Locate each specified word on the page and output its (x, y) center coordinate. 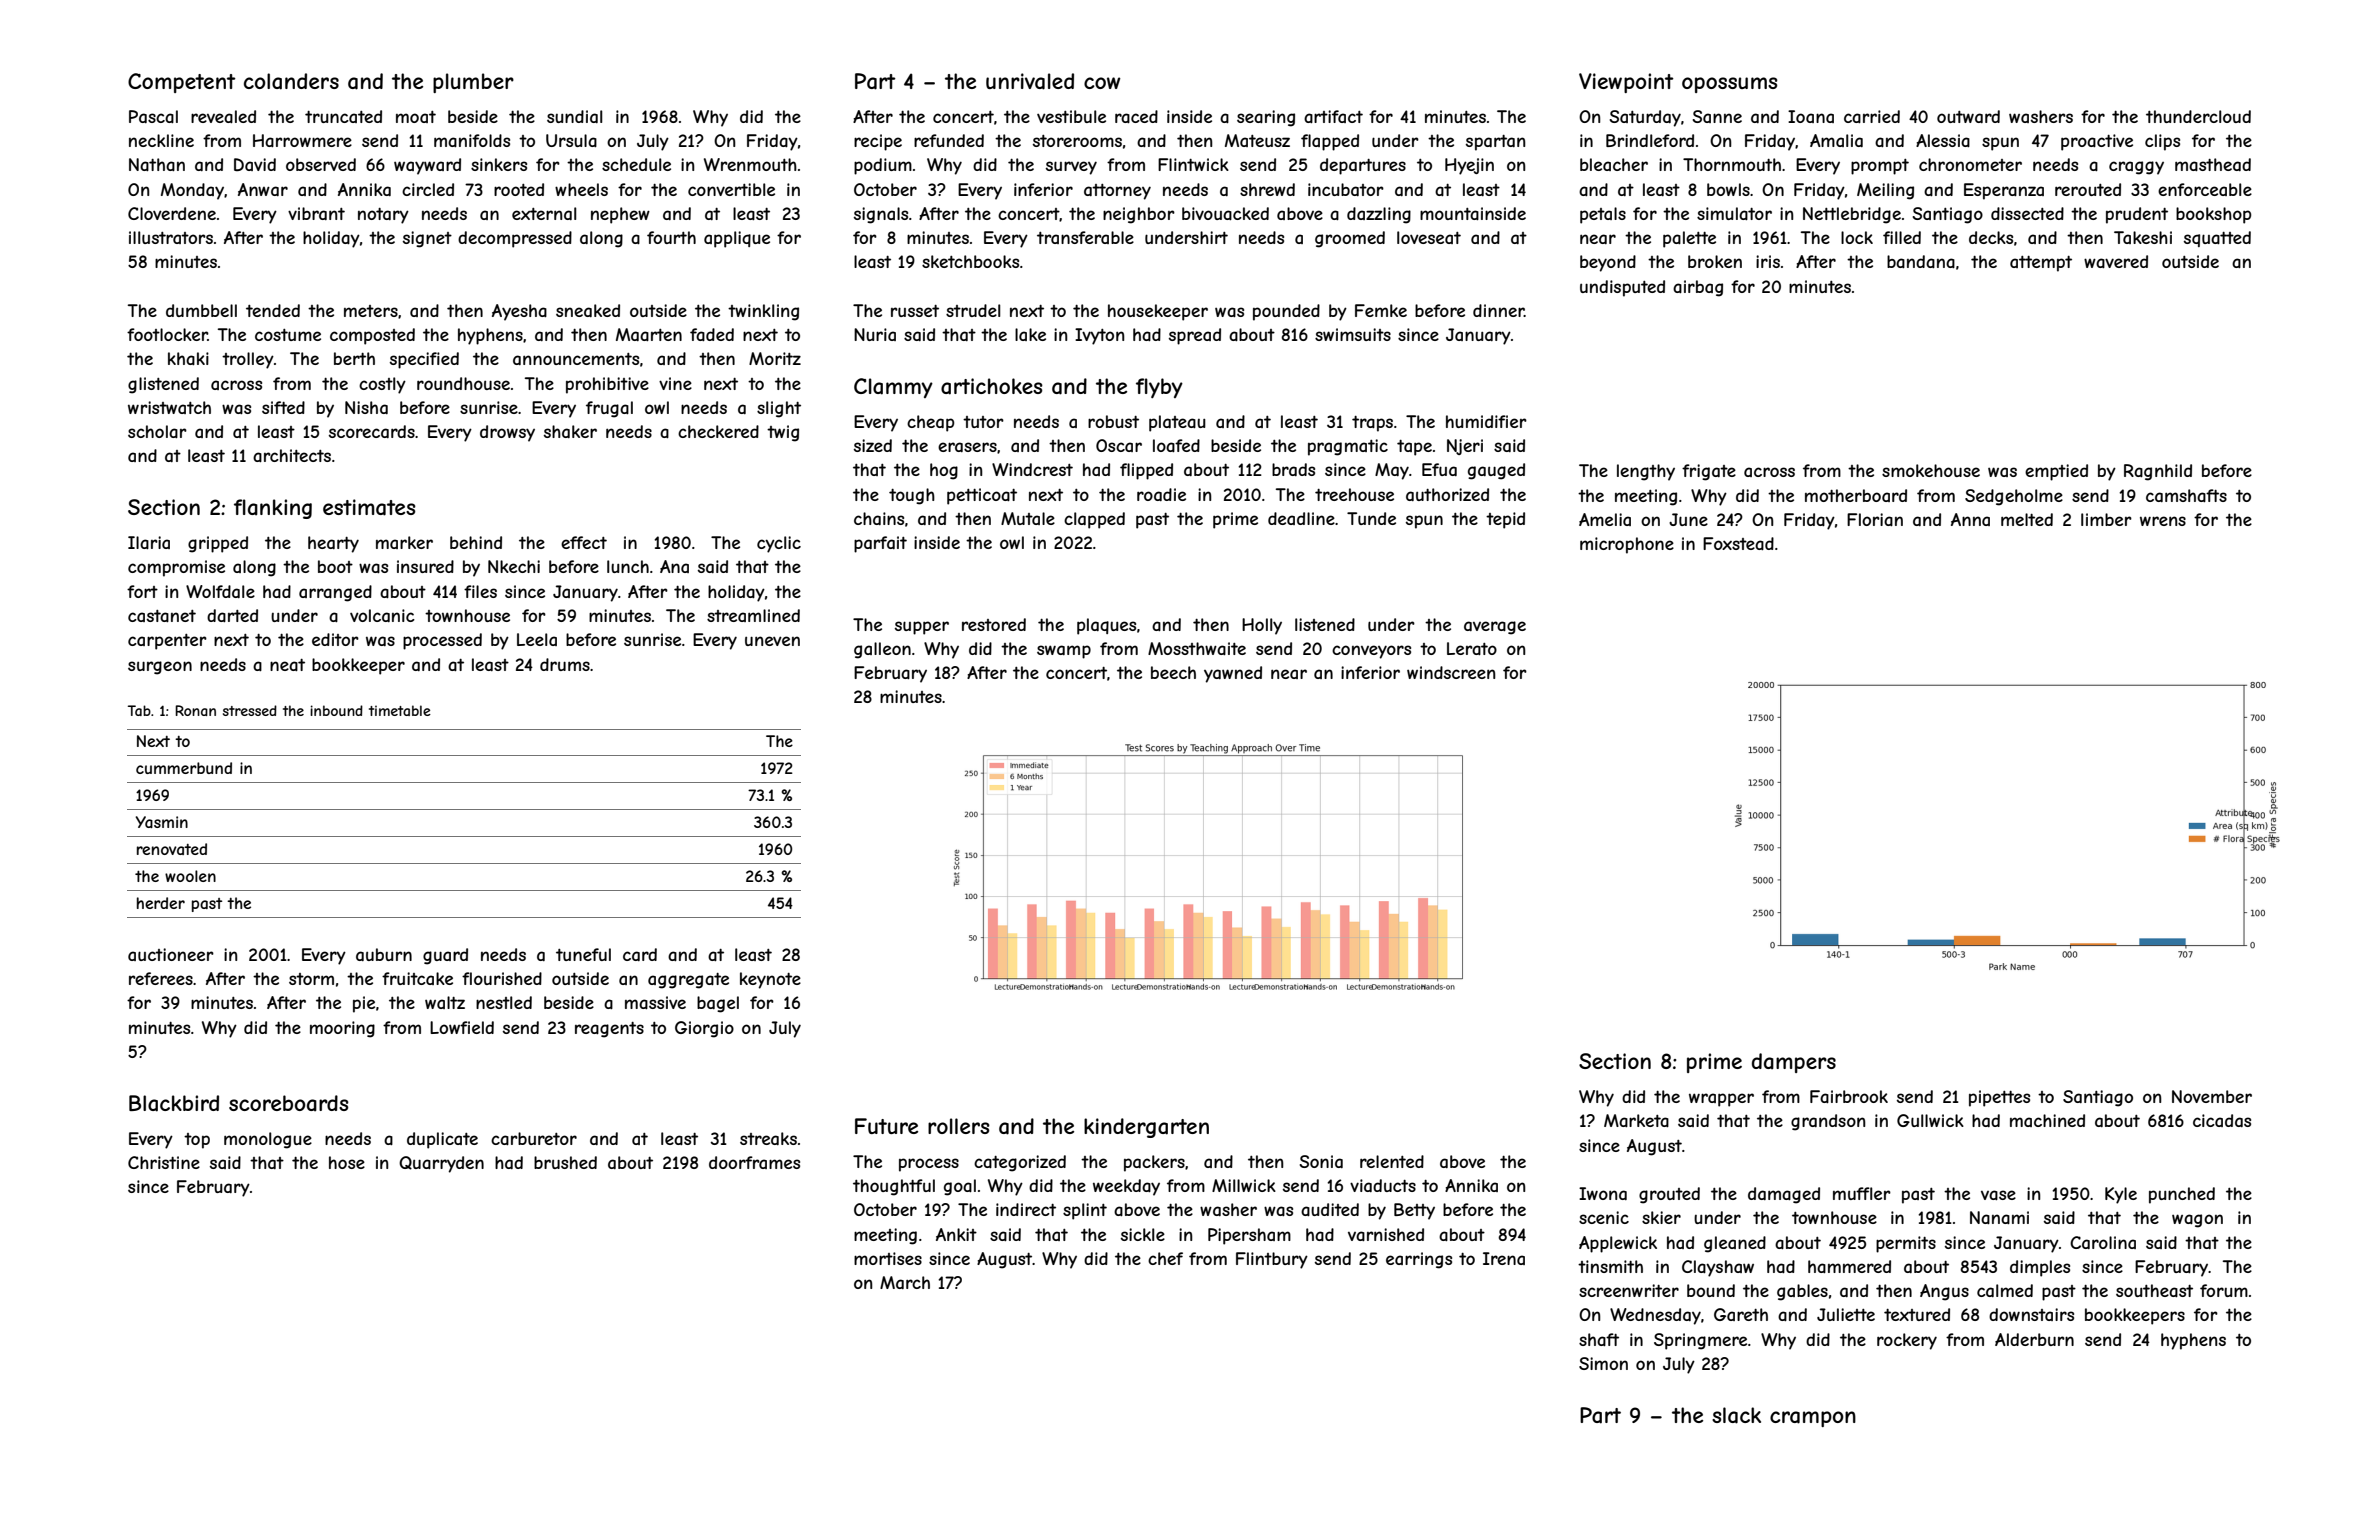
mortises (888, 1258)
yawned (1233, 674)
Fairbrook (1849, 1096)
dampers (1794, 1063)
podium (883, 166)
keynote (770, 980)
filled (1902, 237)
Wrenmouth (750, 164)
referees (161, 978)
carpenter (167, 642)
